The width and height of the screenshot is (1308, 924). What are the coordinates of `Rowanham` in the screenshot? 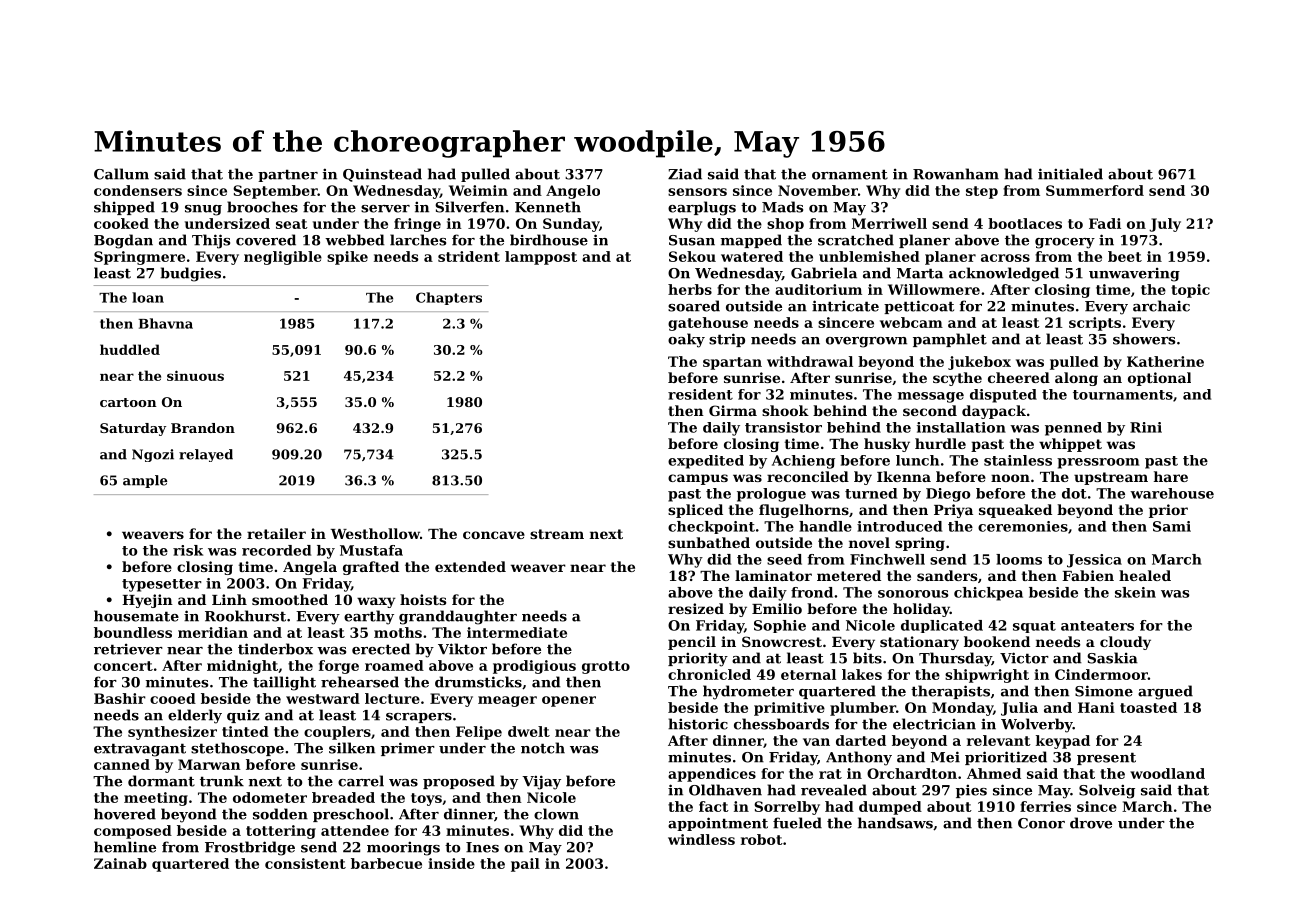 It's located at (956, 174).
